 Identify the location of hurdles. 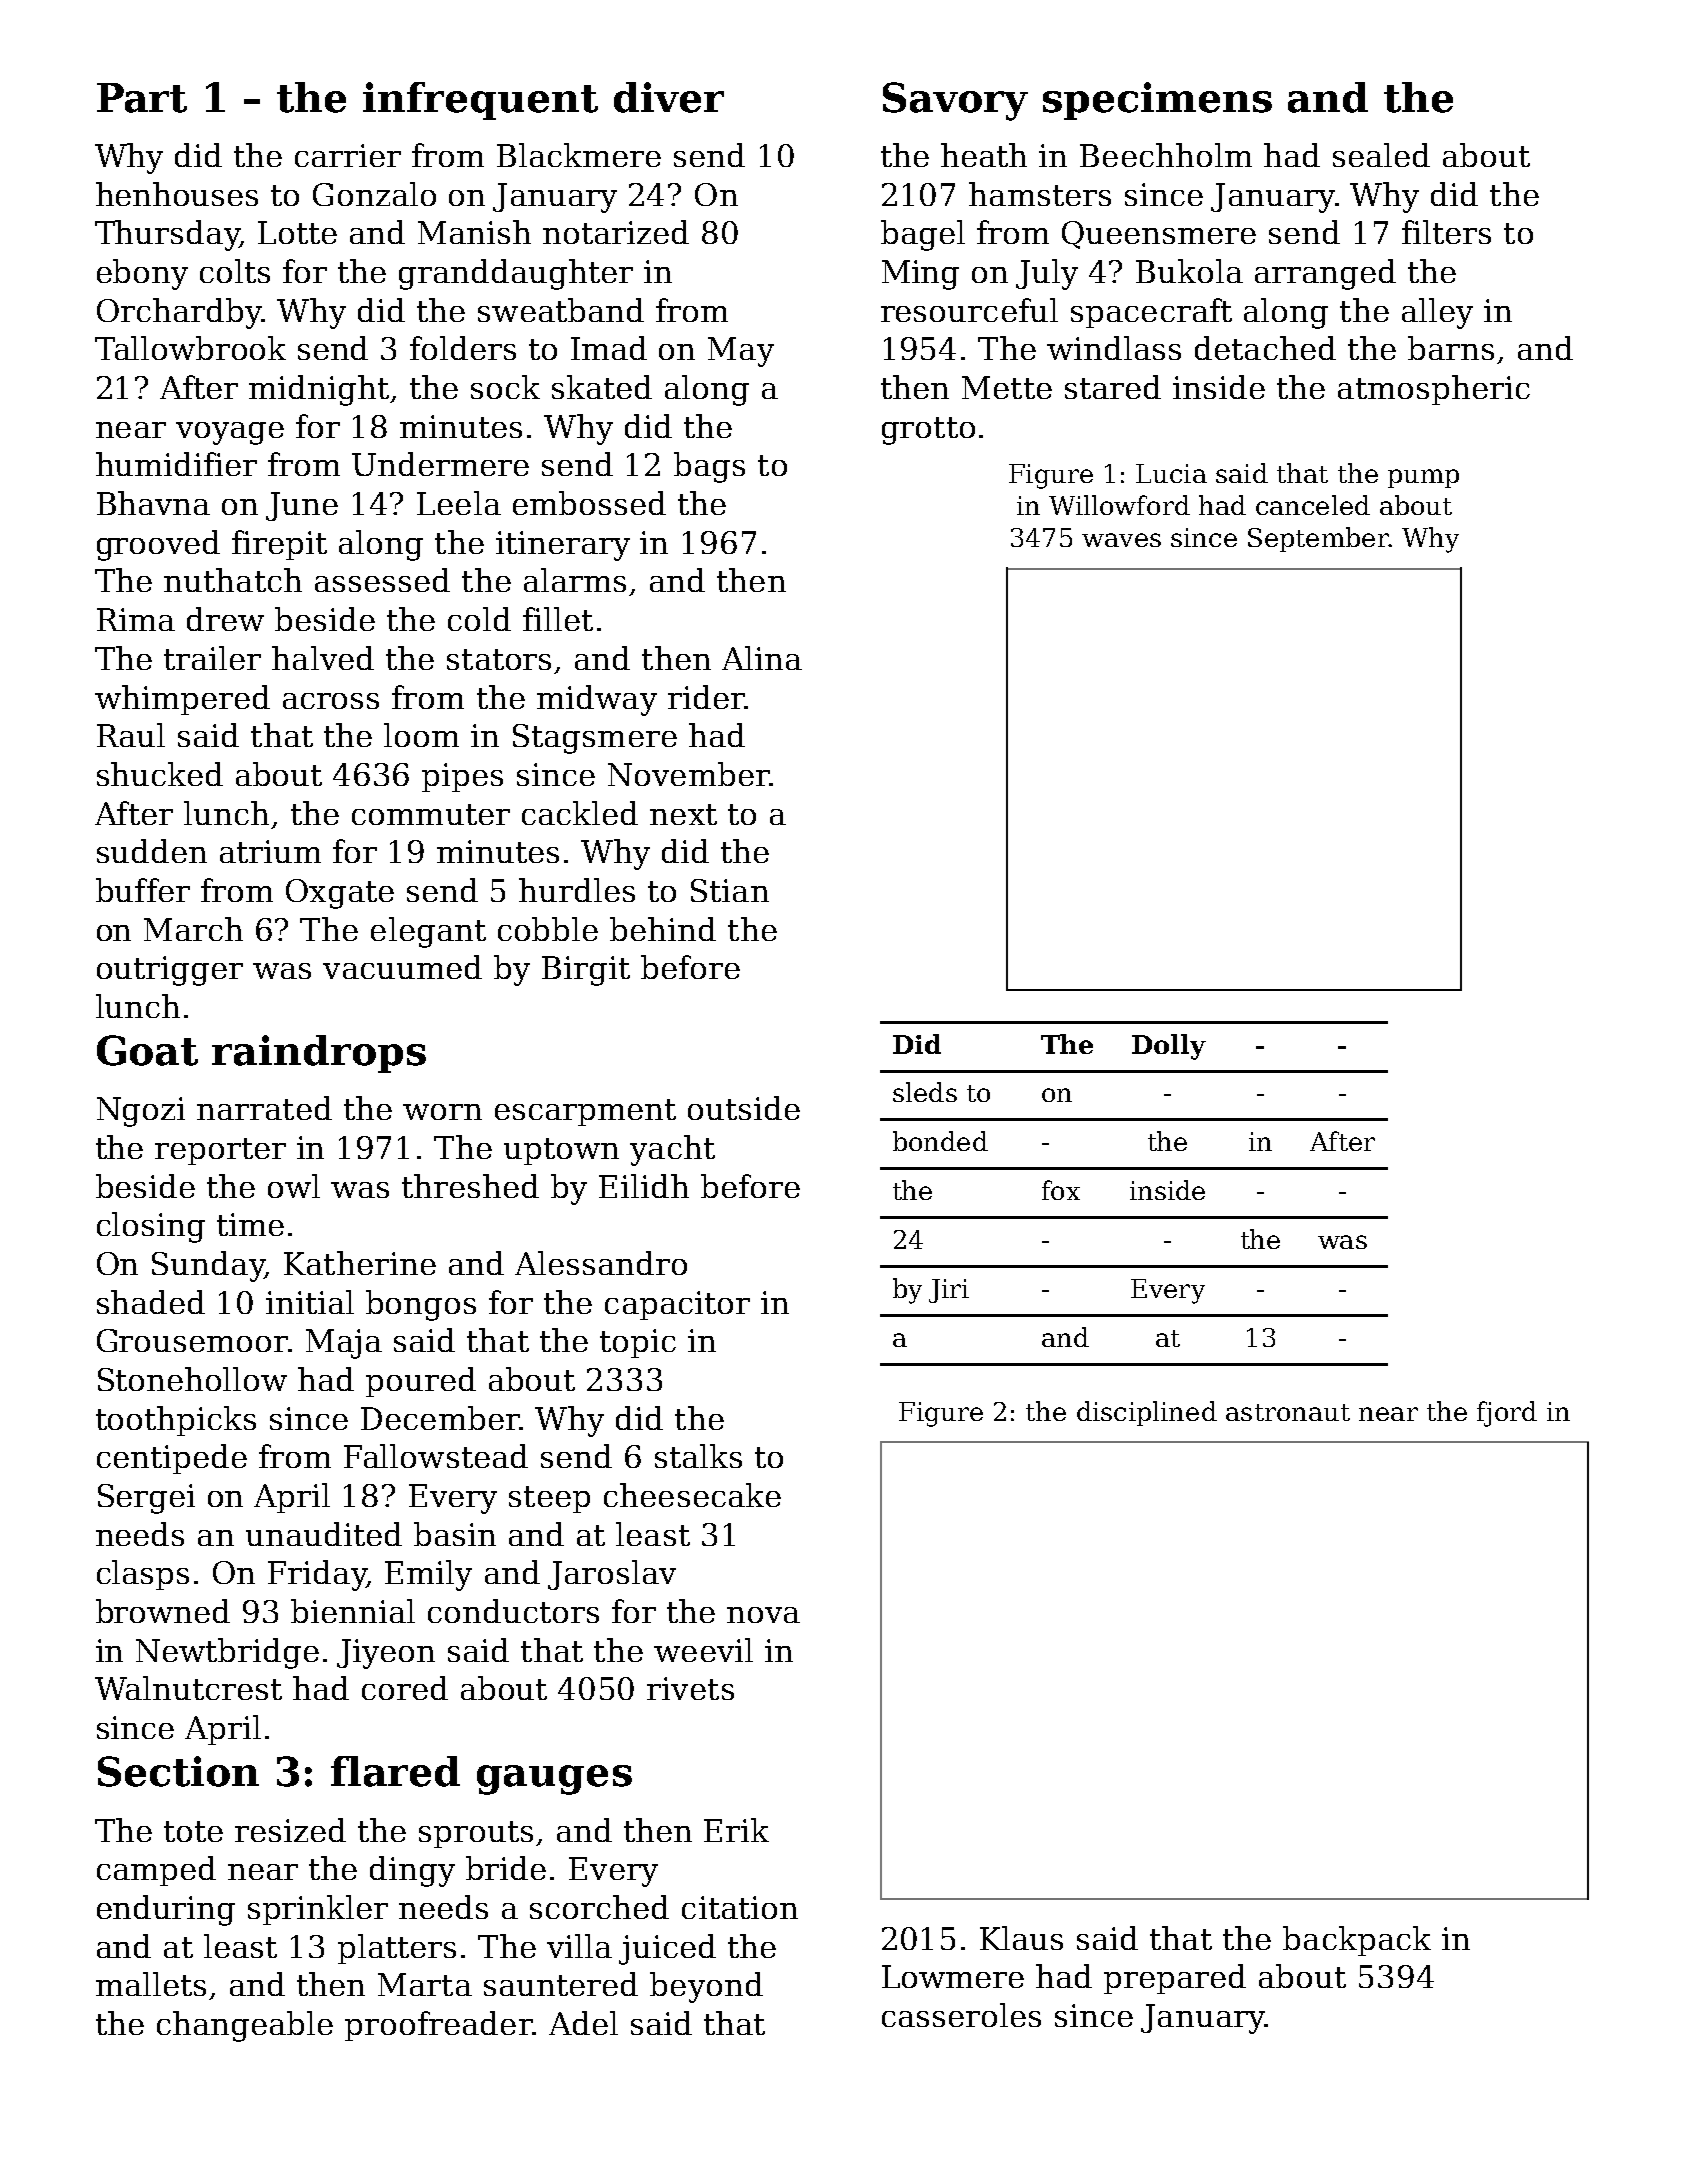
(577, 890).
